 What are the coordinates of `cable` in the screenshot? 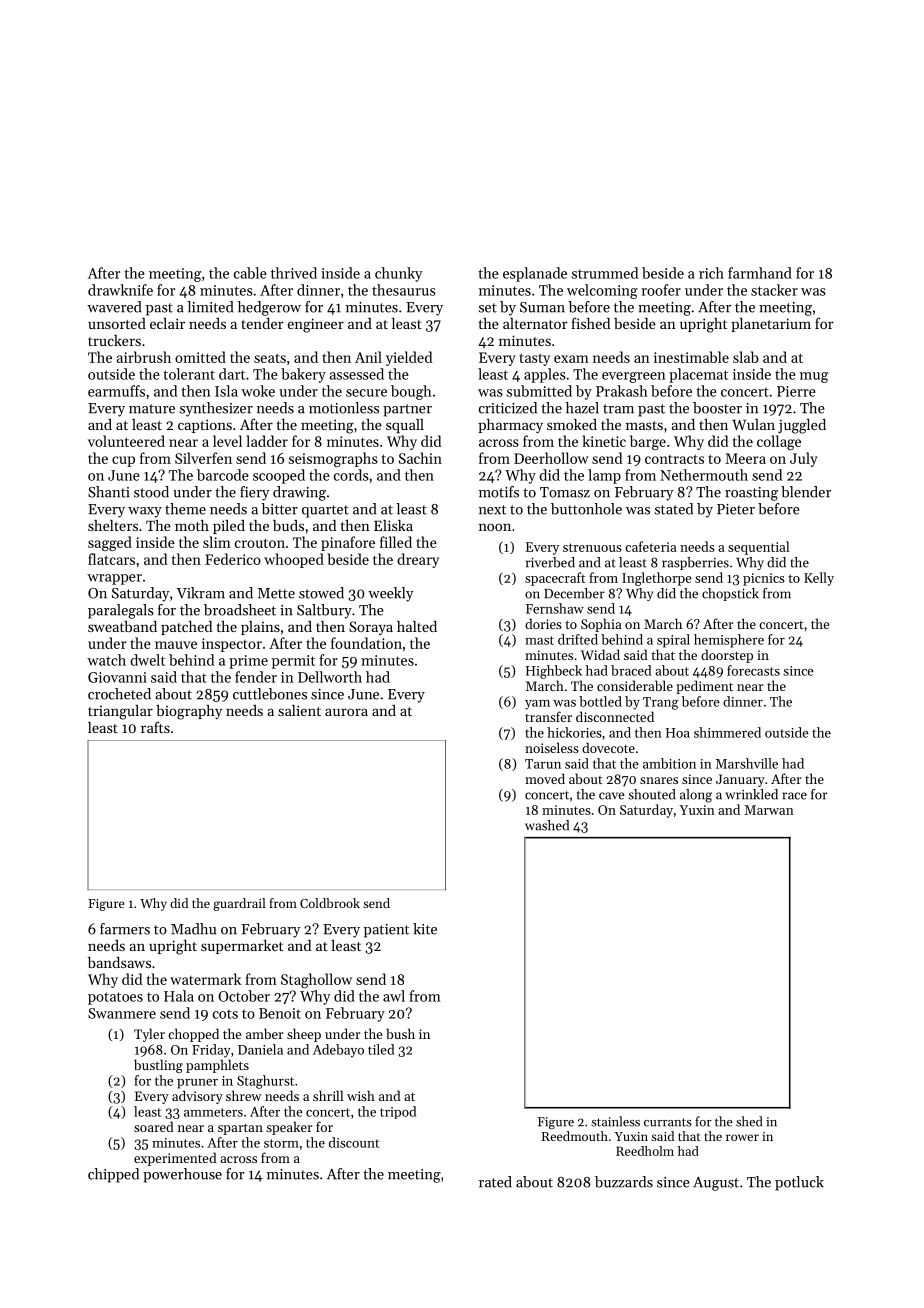 It's located at (250, 273).
